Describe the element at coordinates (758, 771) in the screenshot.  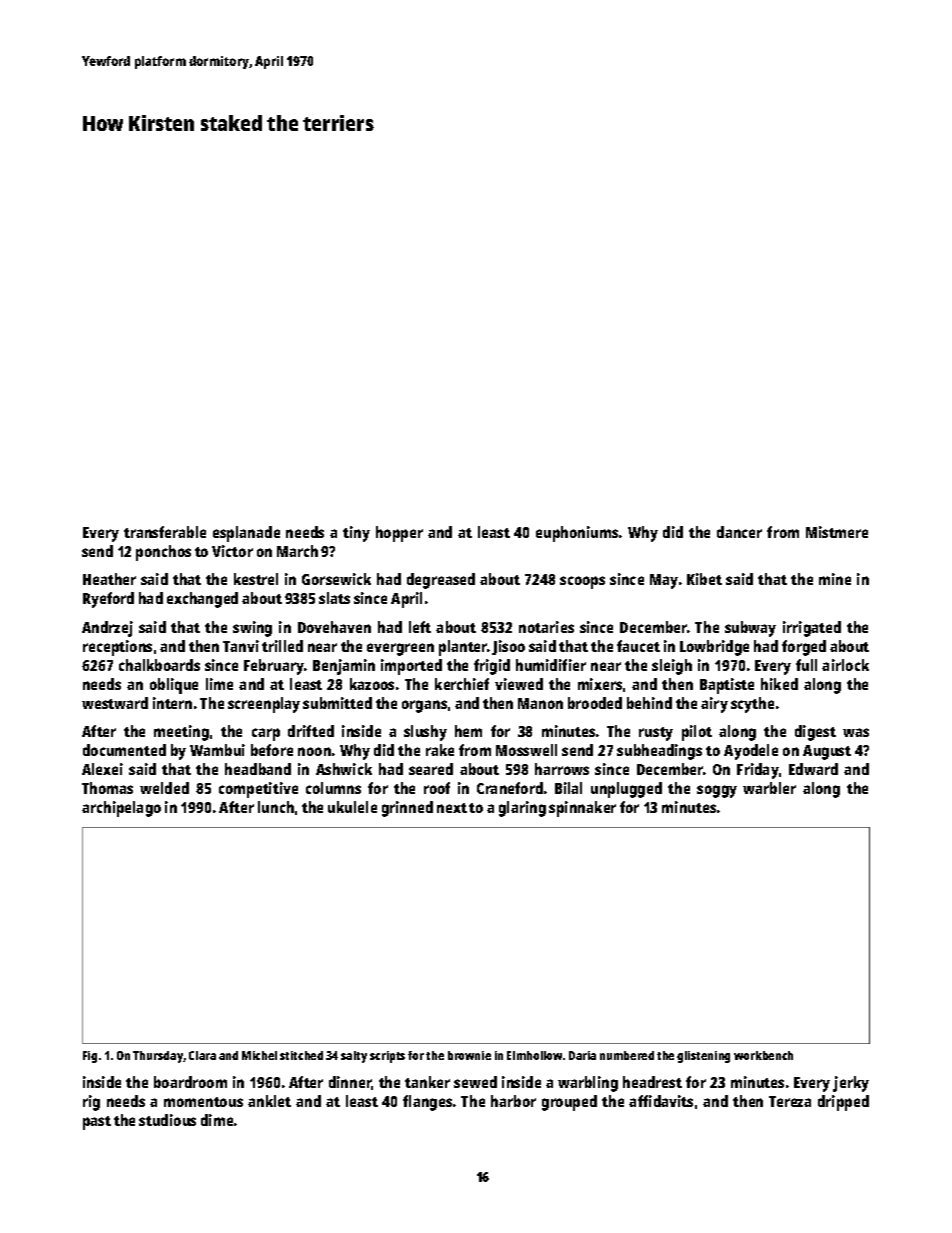
I see `Friday` at that location.
